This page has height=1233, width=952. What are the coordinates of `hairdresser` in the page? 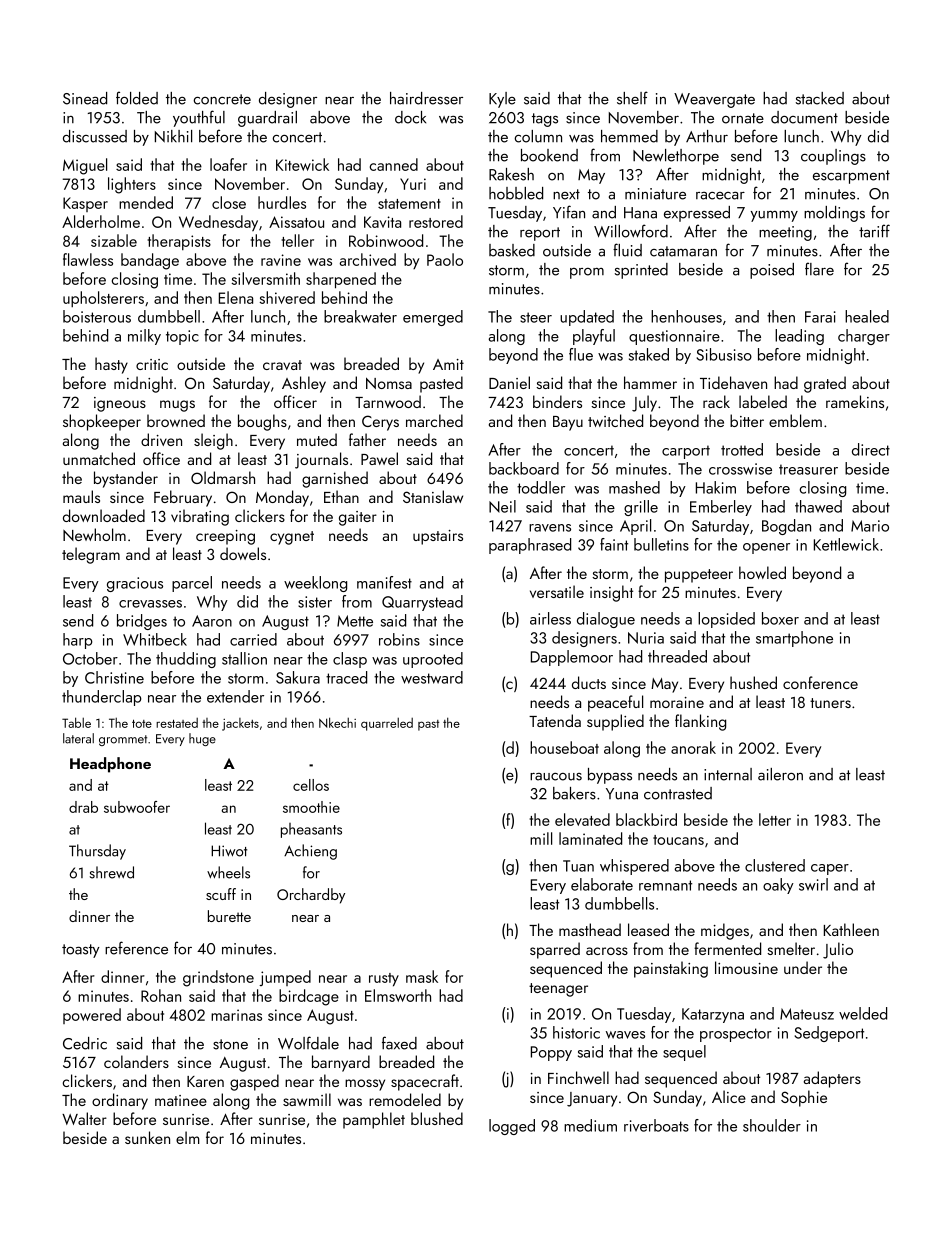 It's located at (426, 98).
